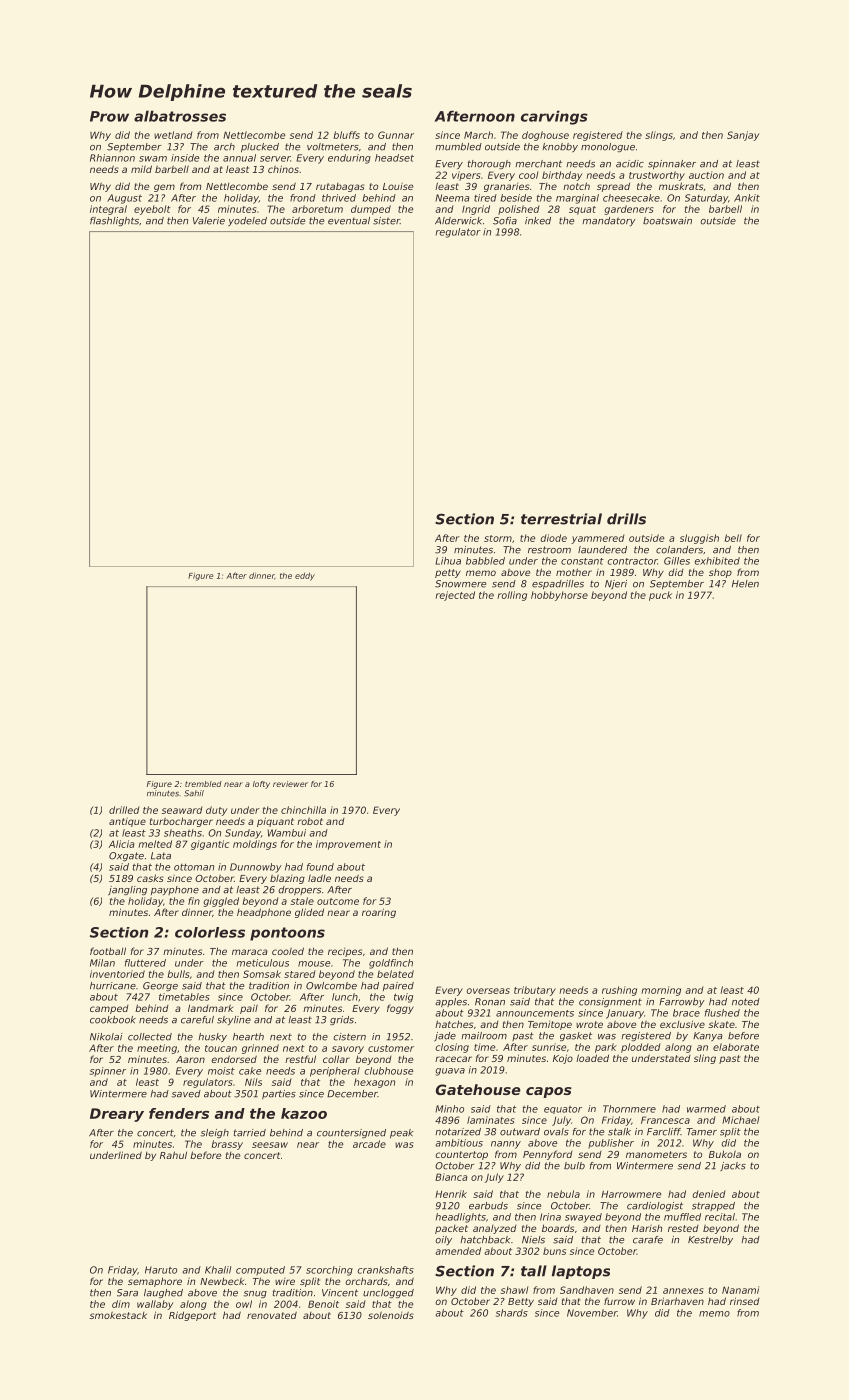 The height and width of the image is (1400, 849). Describe the element at coordinates (247, 221) in the image. I see `yodeled` at that location.
